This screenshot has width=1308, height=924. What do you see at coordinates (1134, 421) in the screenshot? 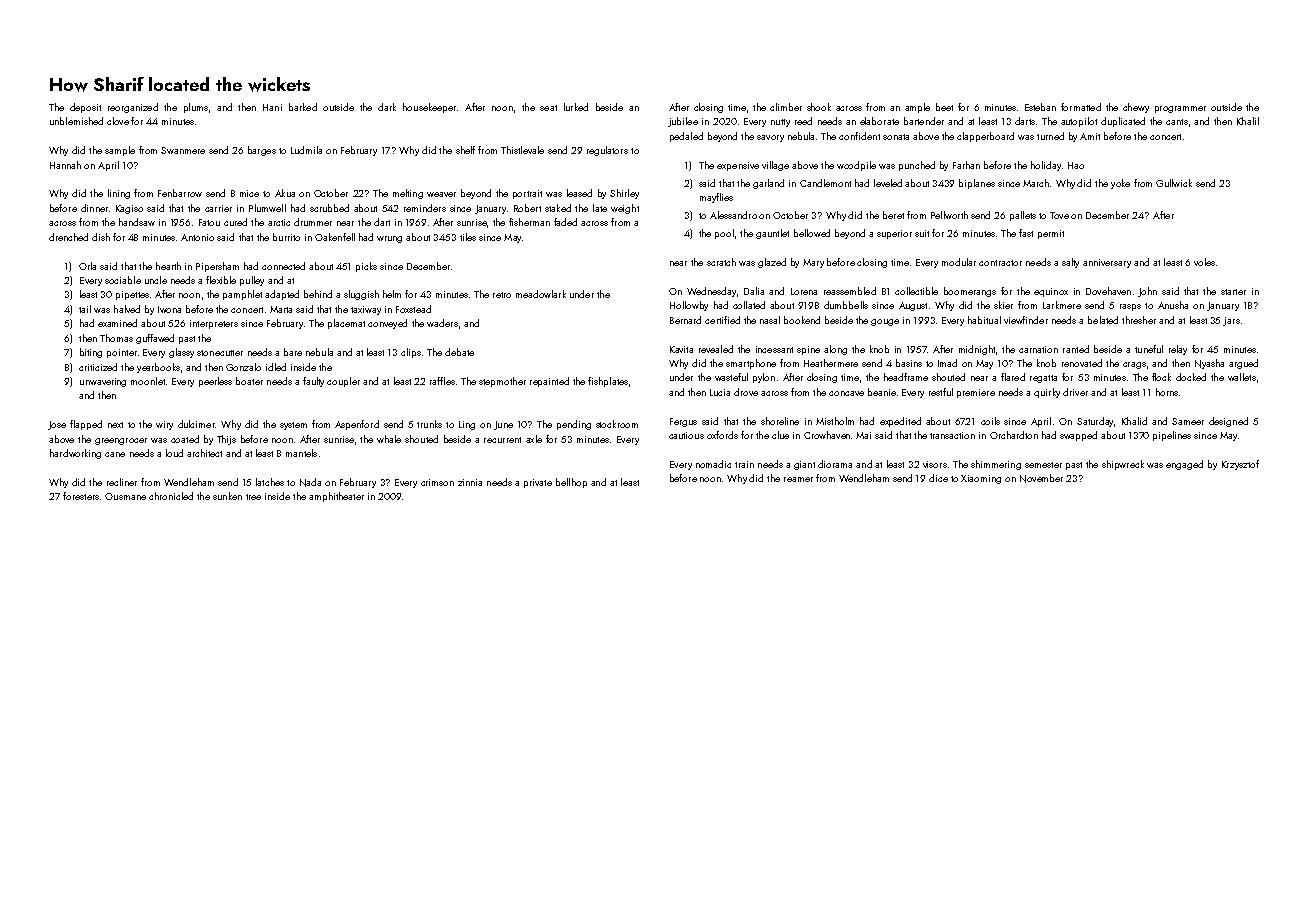
I see `Khalid` at bounding box center [1134, 421].
